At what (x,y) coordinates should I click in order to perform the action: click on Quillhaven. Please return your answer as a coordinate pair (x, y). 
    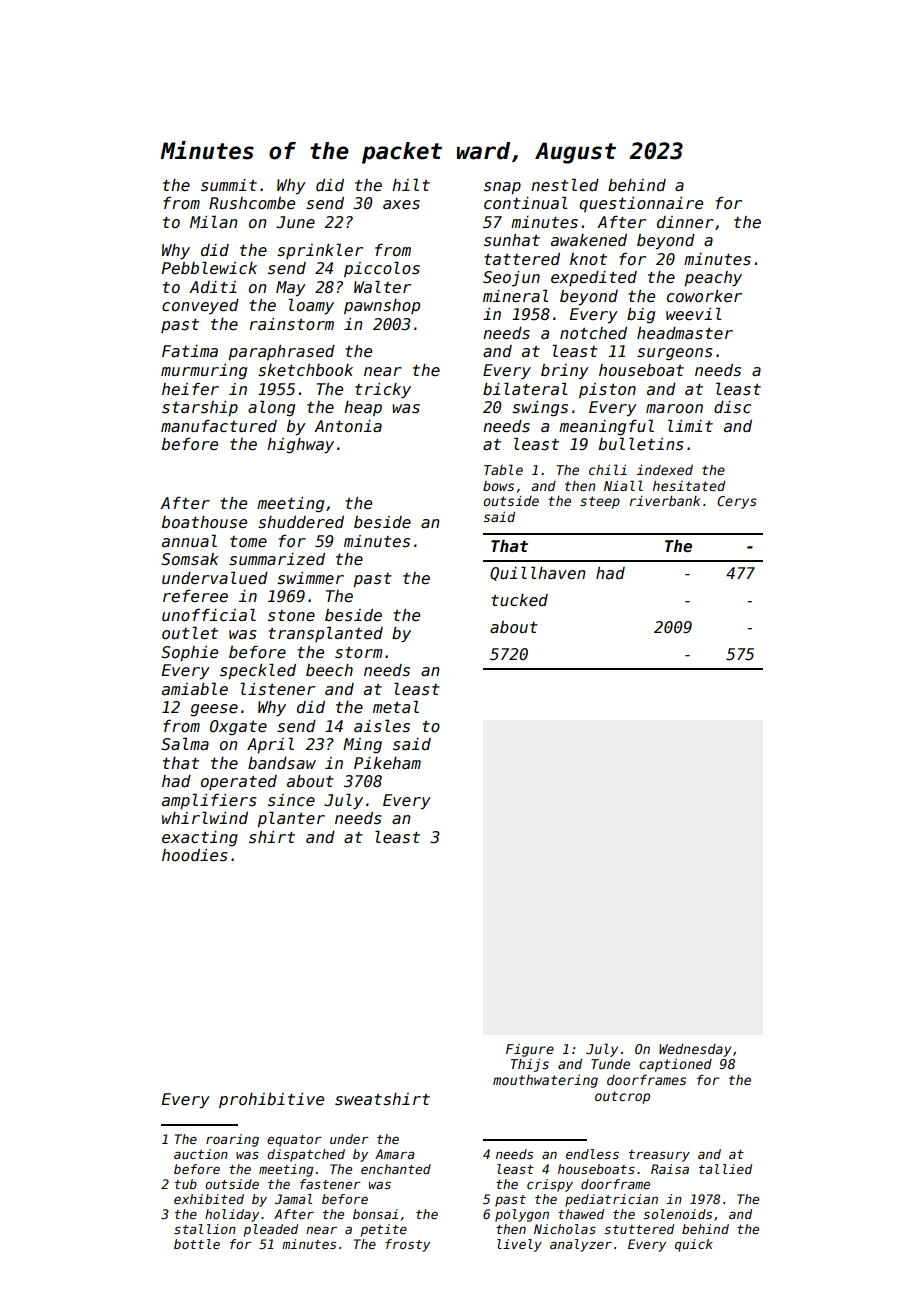
    Looking at the image, I should click on (538, 573).
